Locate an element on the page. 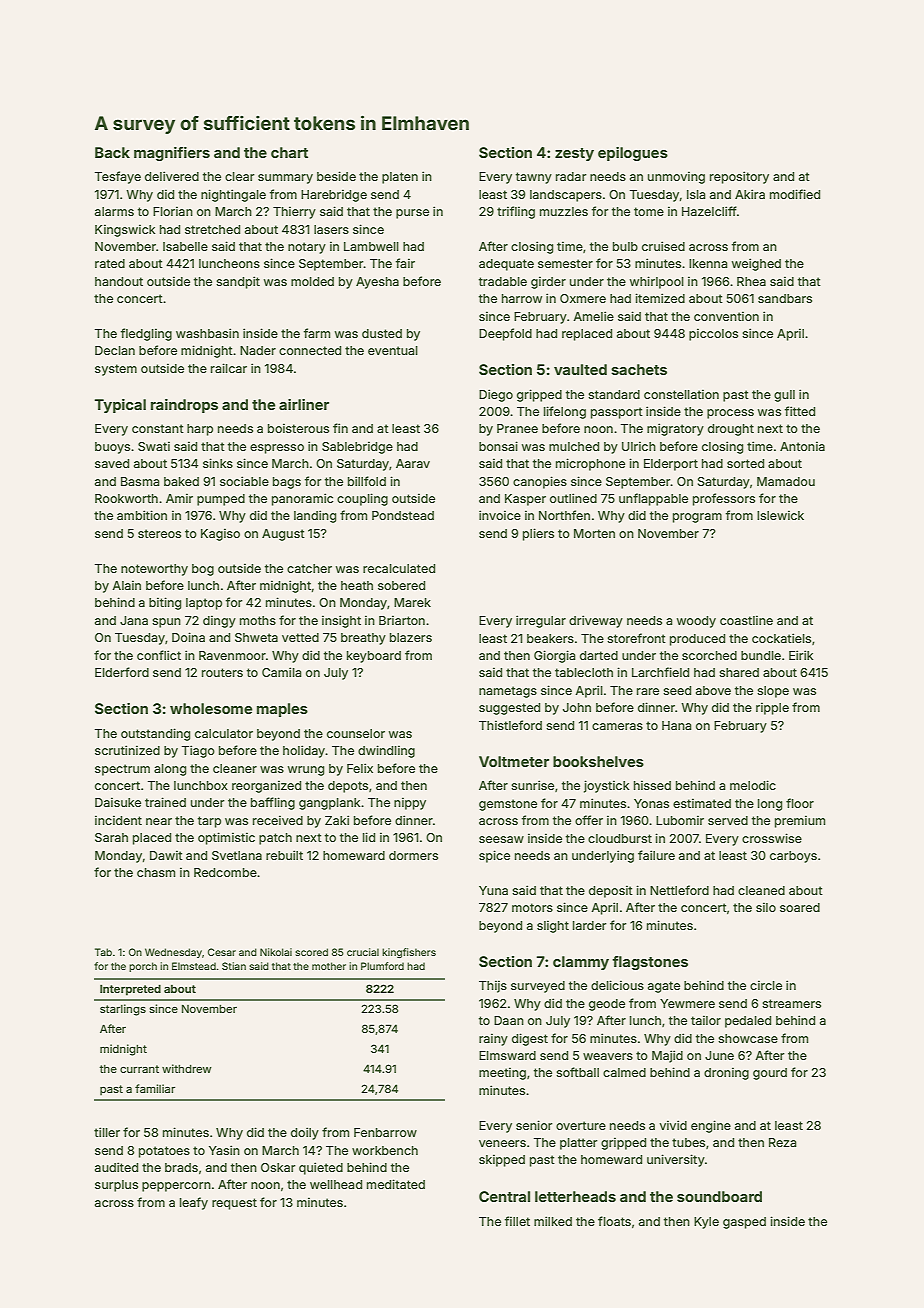  keyboard is located at coordinates (374, 657).
